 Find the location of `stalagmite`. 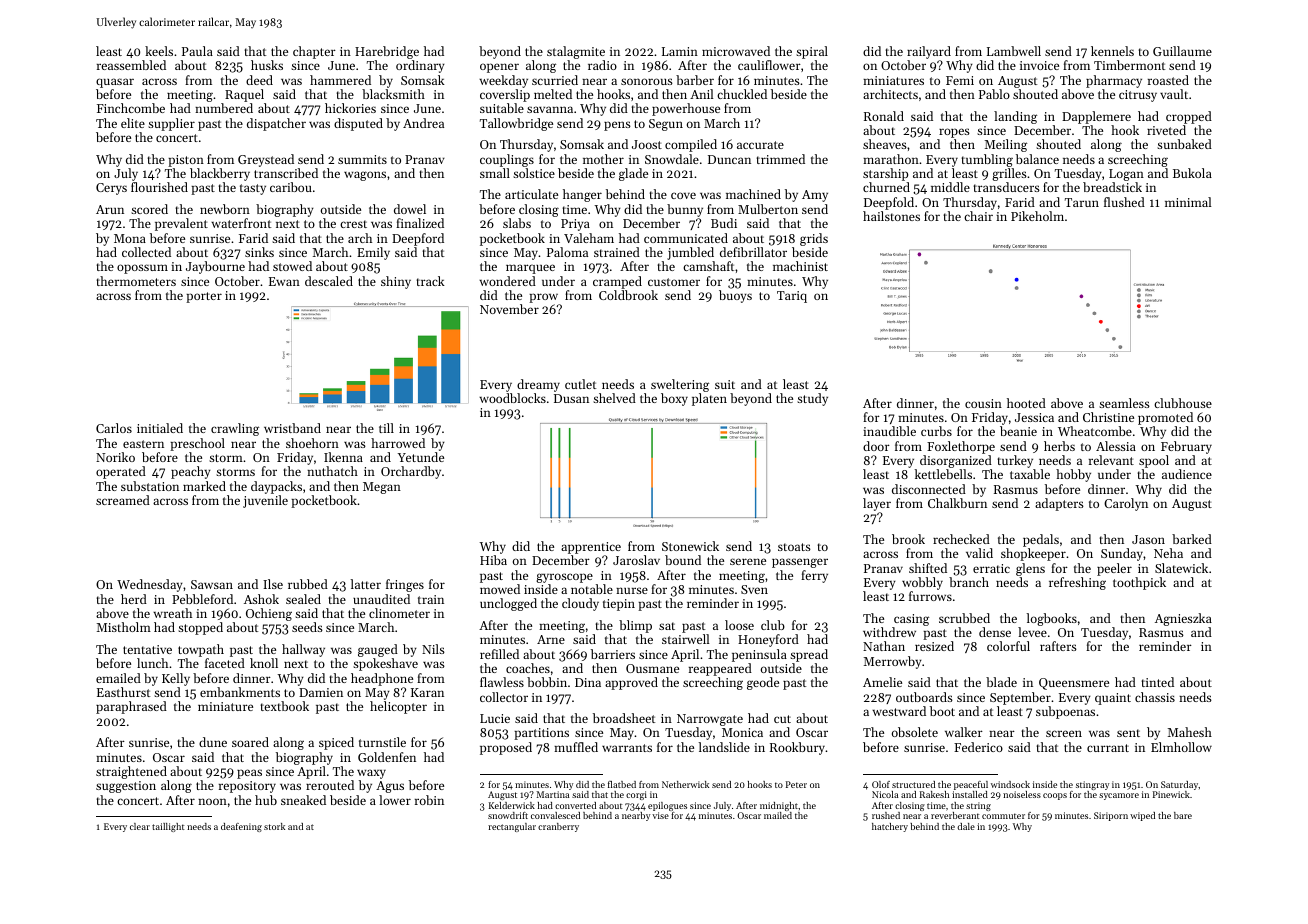

stalagmite is located at coordinates (576, 52).
